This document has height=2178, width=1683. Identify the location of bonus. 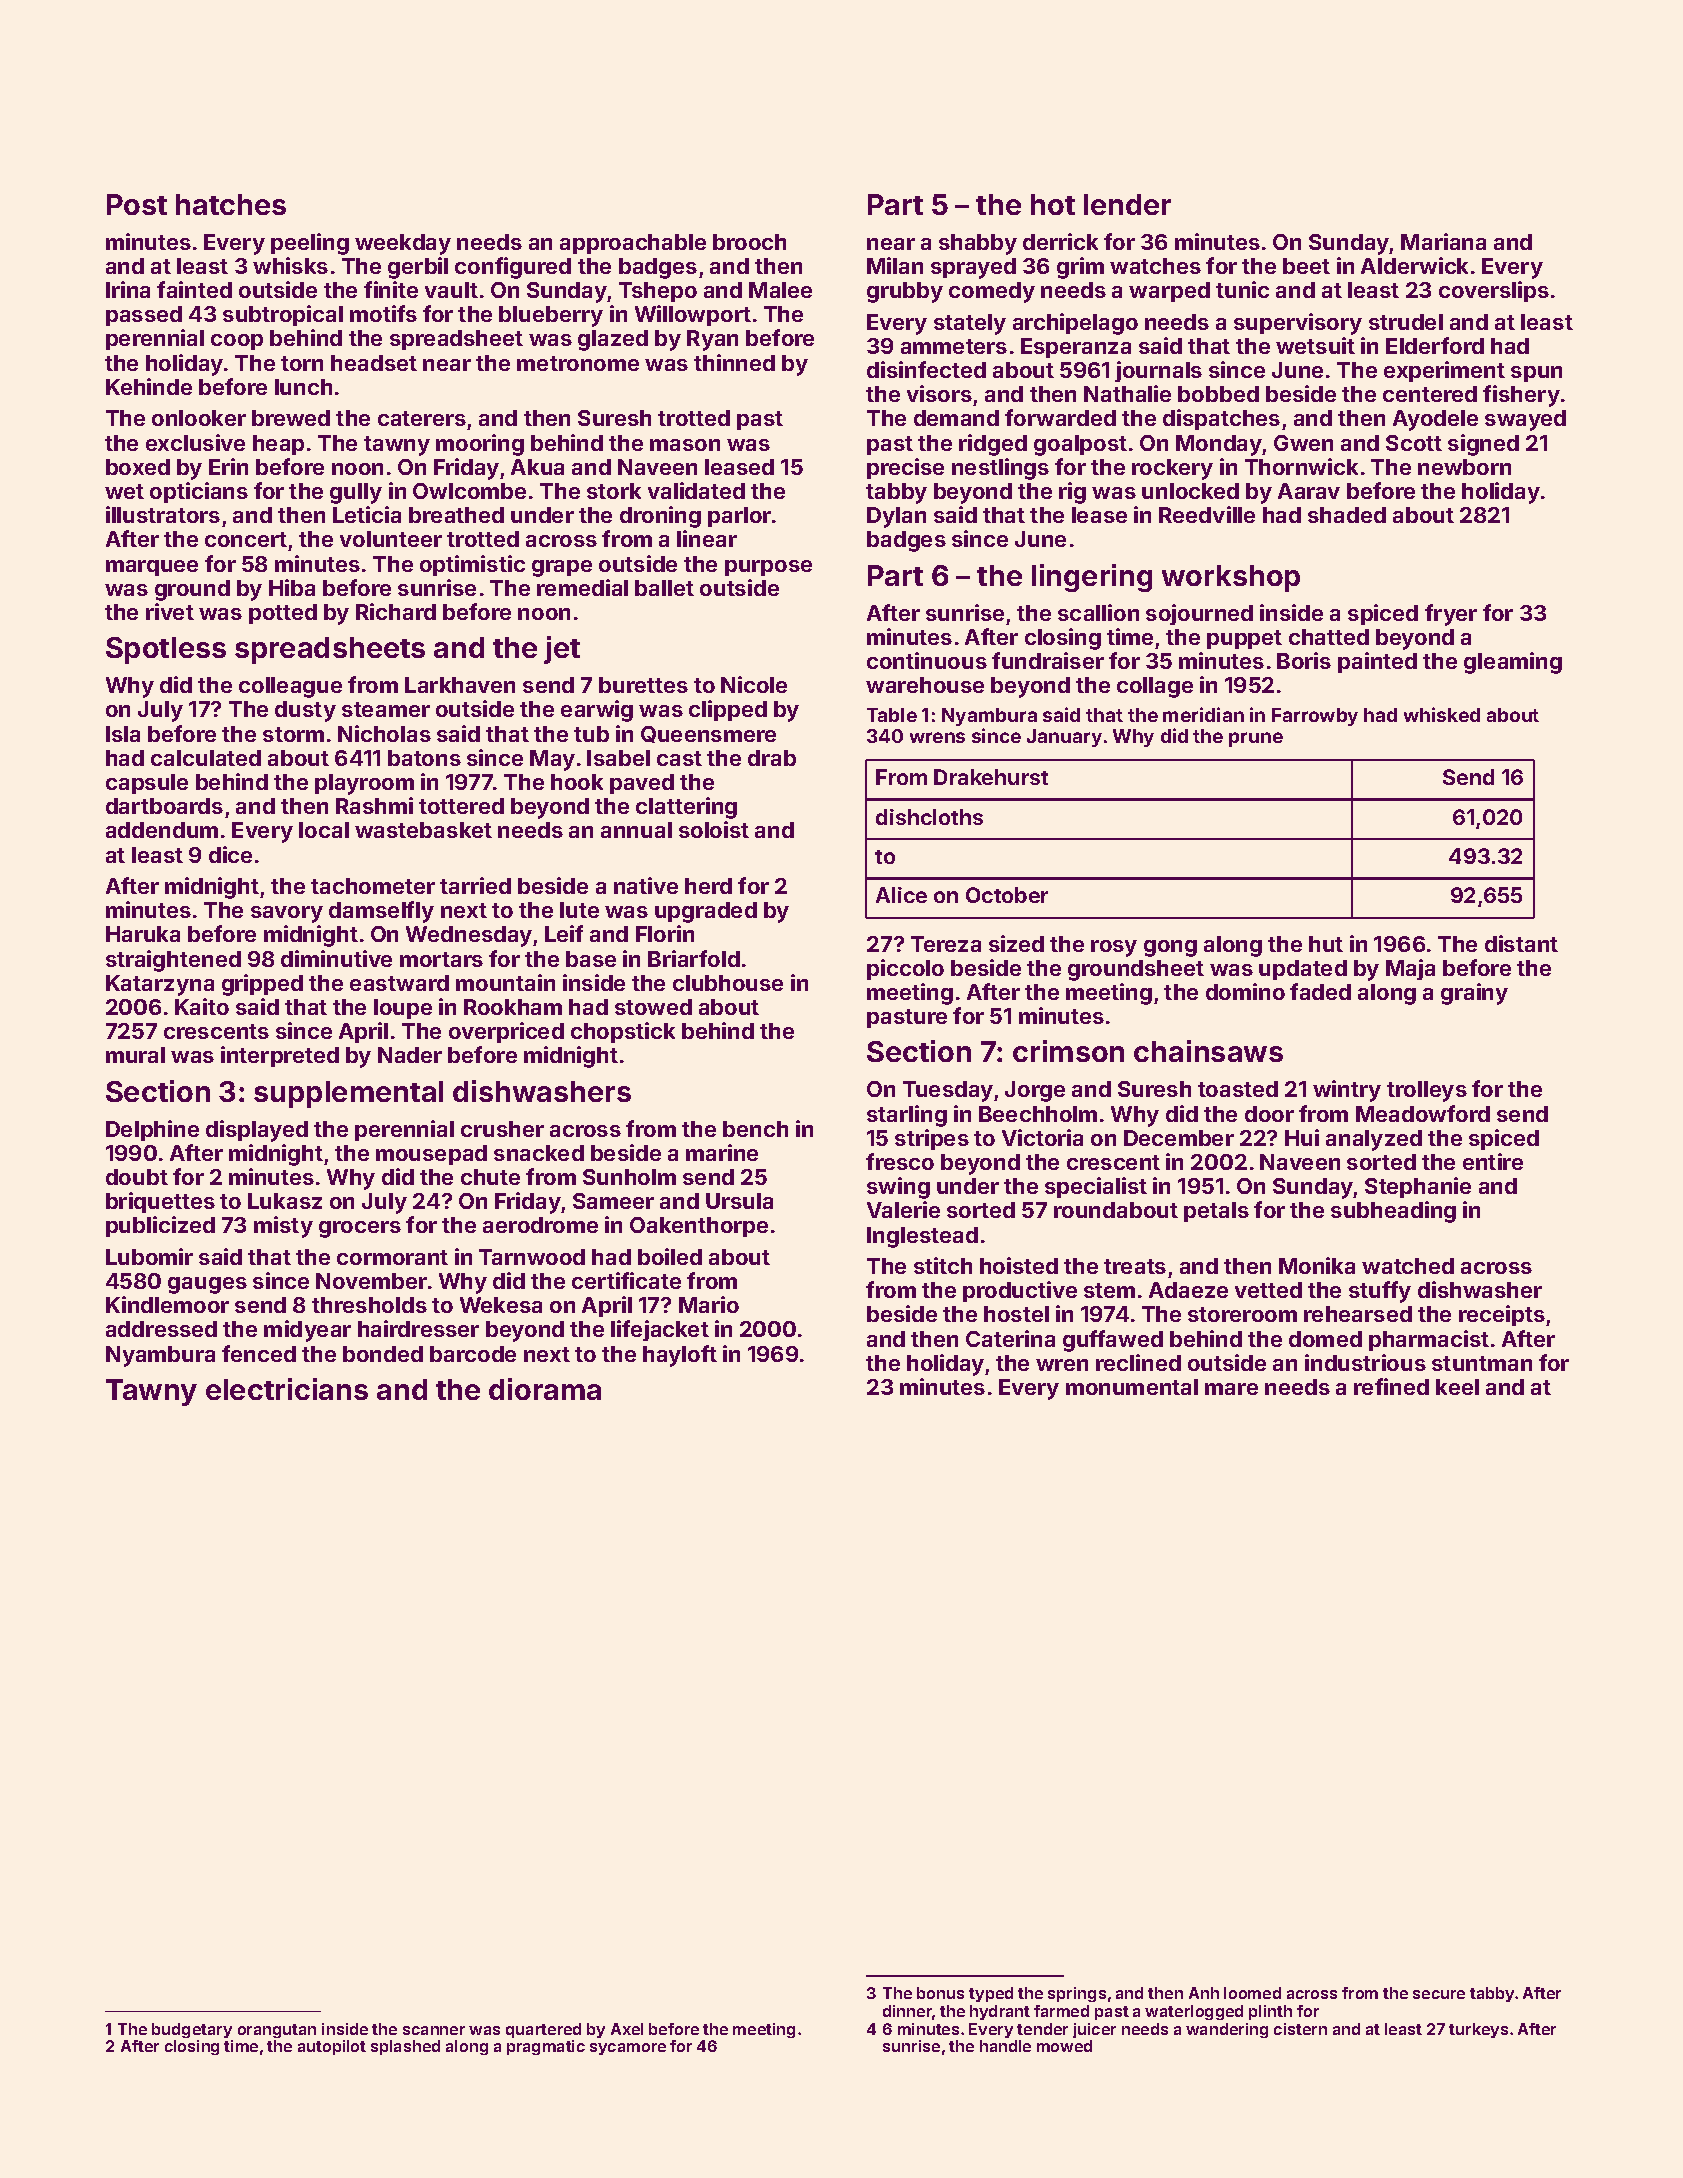
(940, 1993).
